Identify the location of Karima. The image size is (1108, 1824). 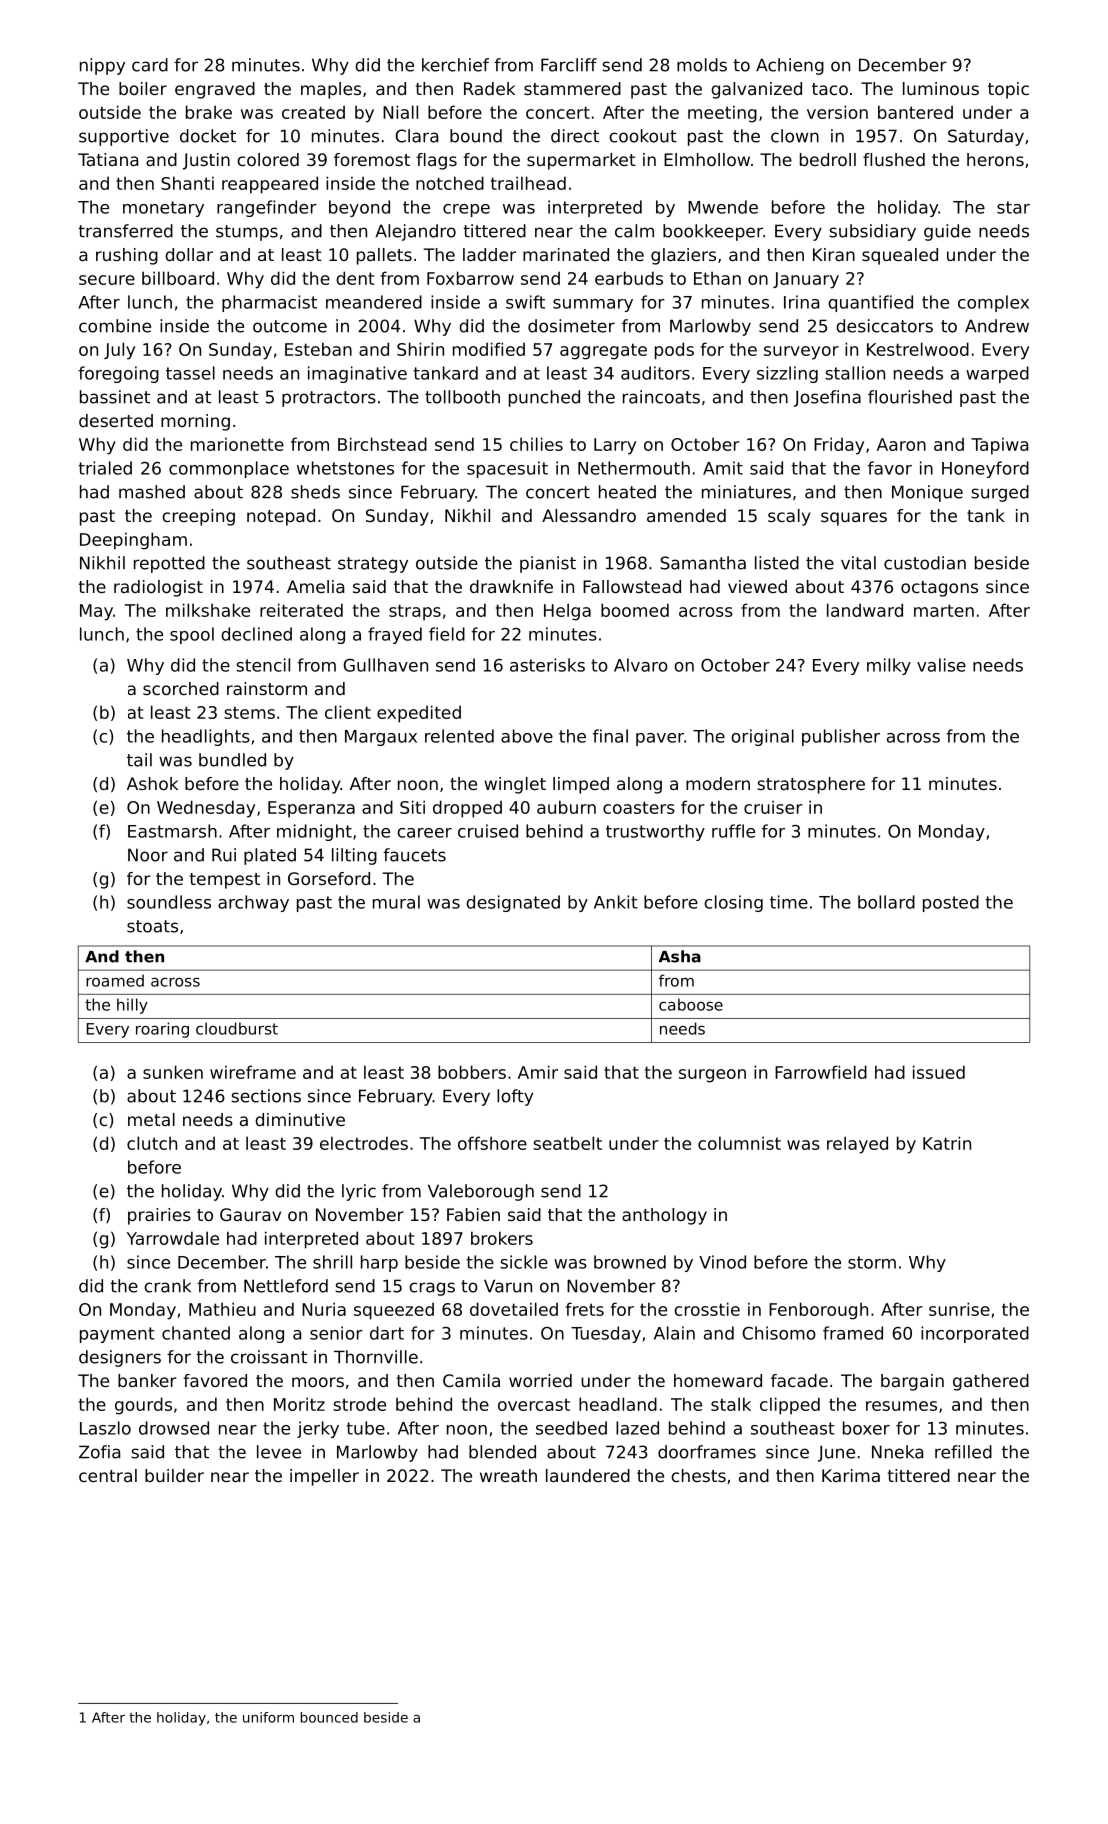
(851, 1475).
